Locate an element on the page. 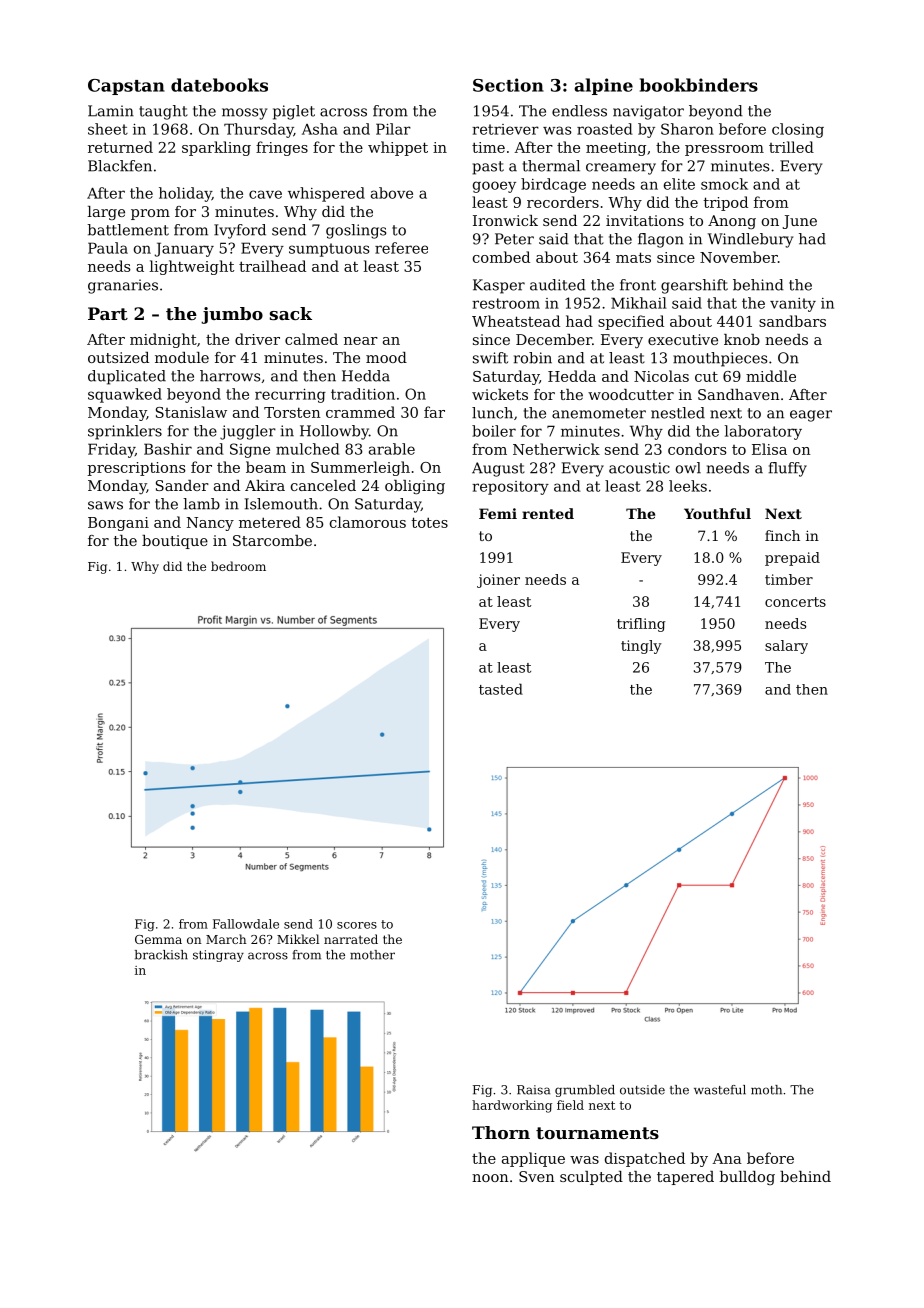 This page has width=924, height=1308. brackish is located at coordinates (161, 955).
